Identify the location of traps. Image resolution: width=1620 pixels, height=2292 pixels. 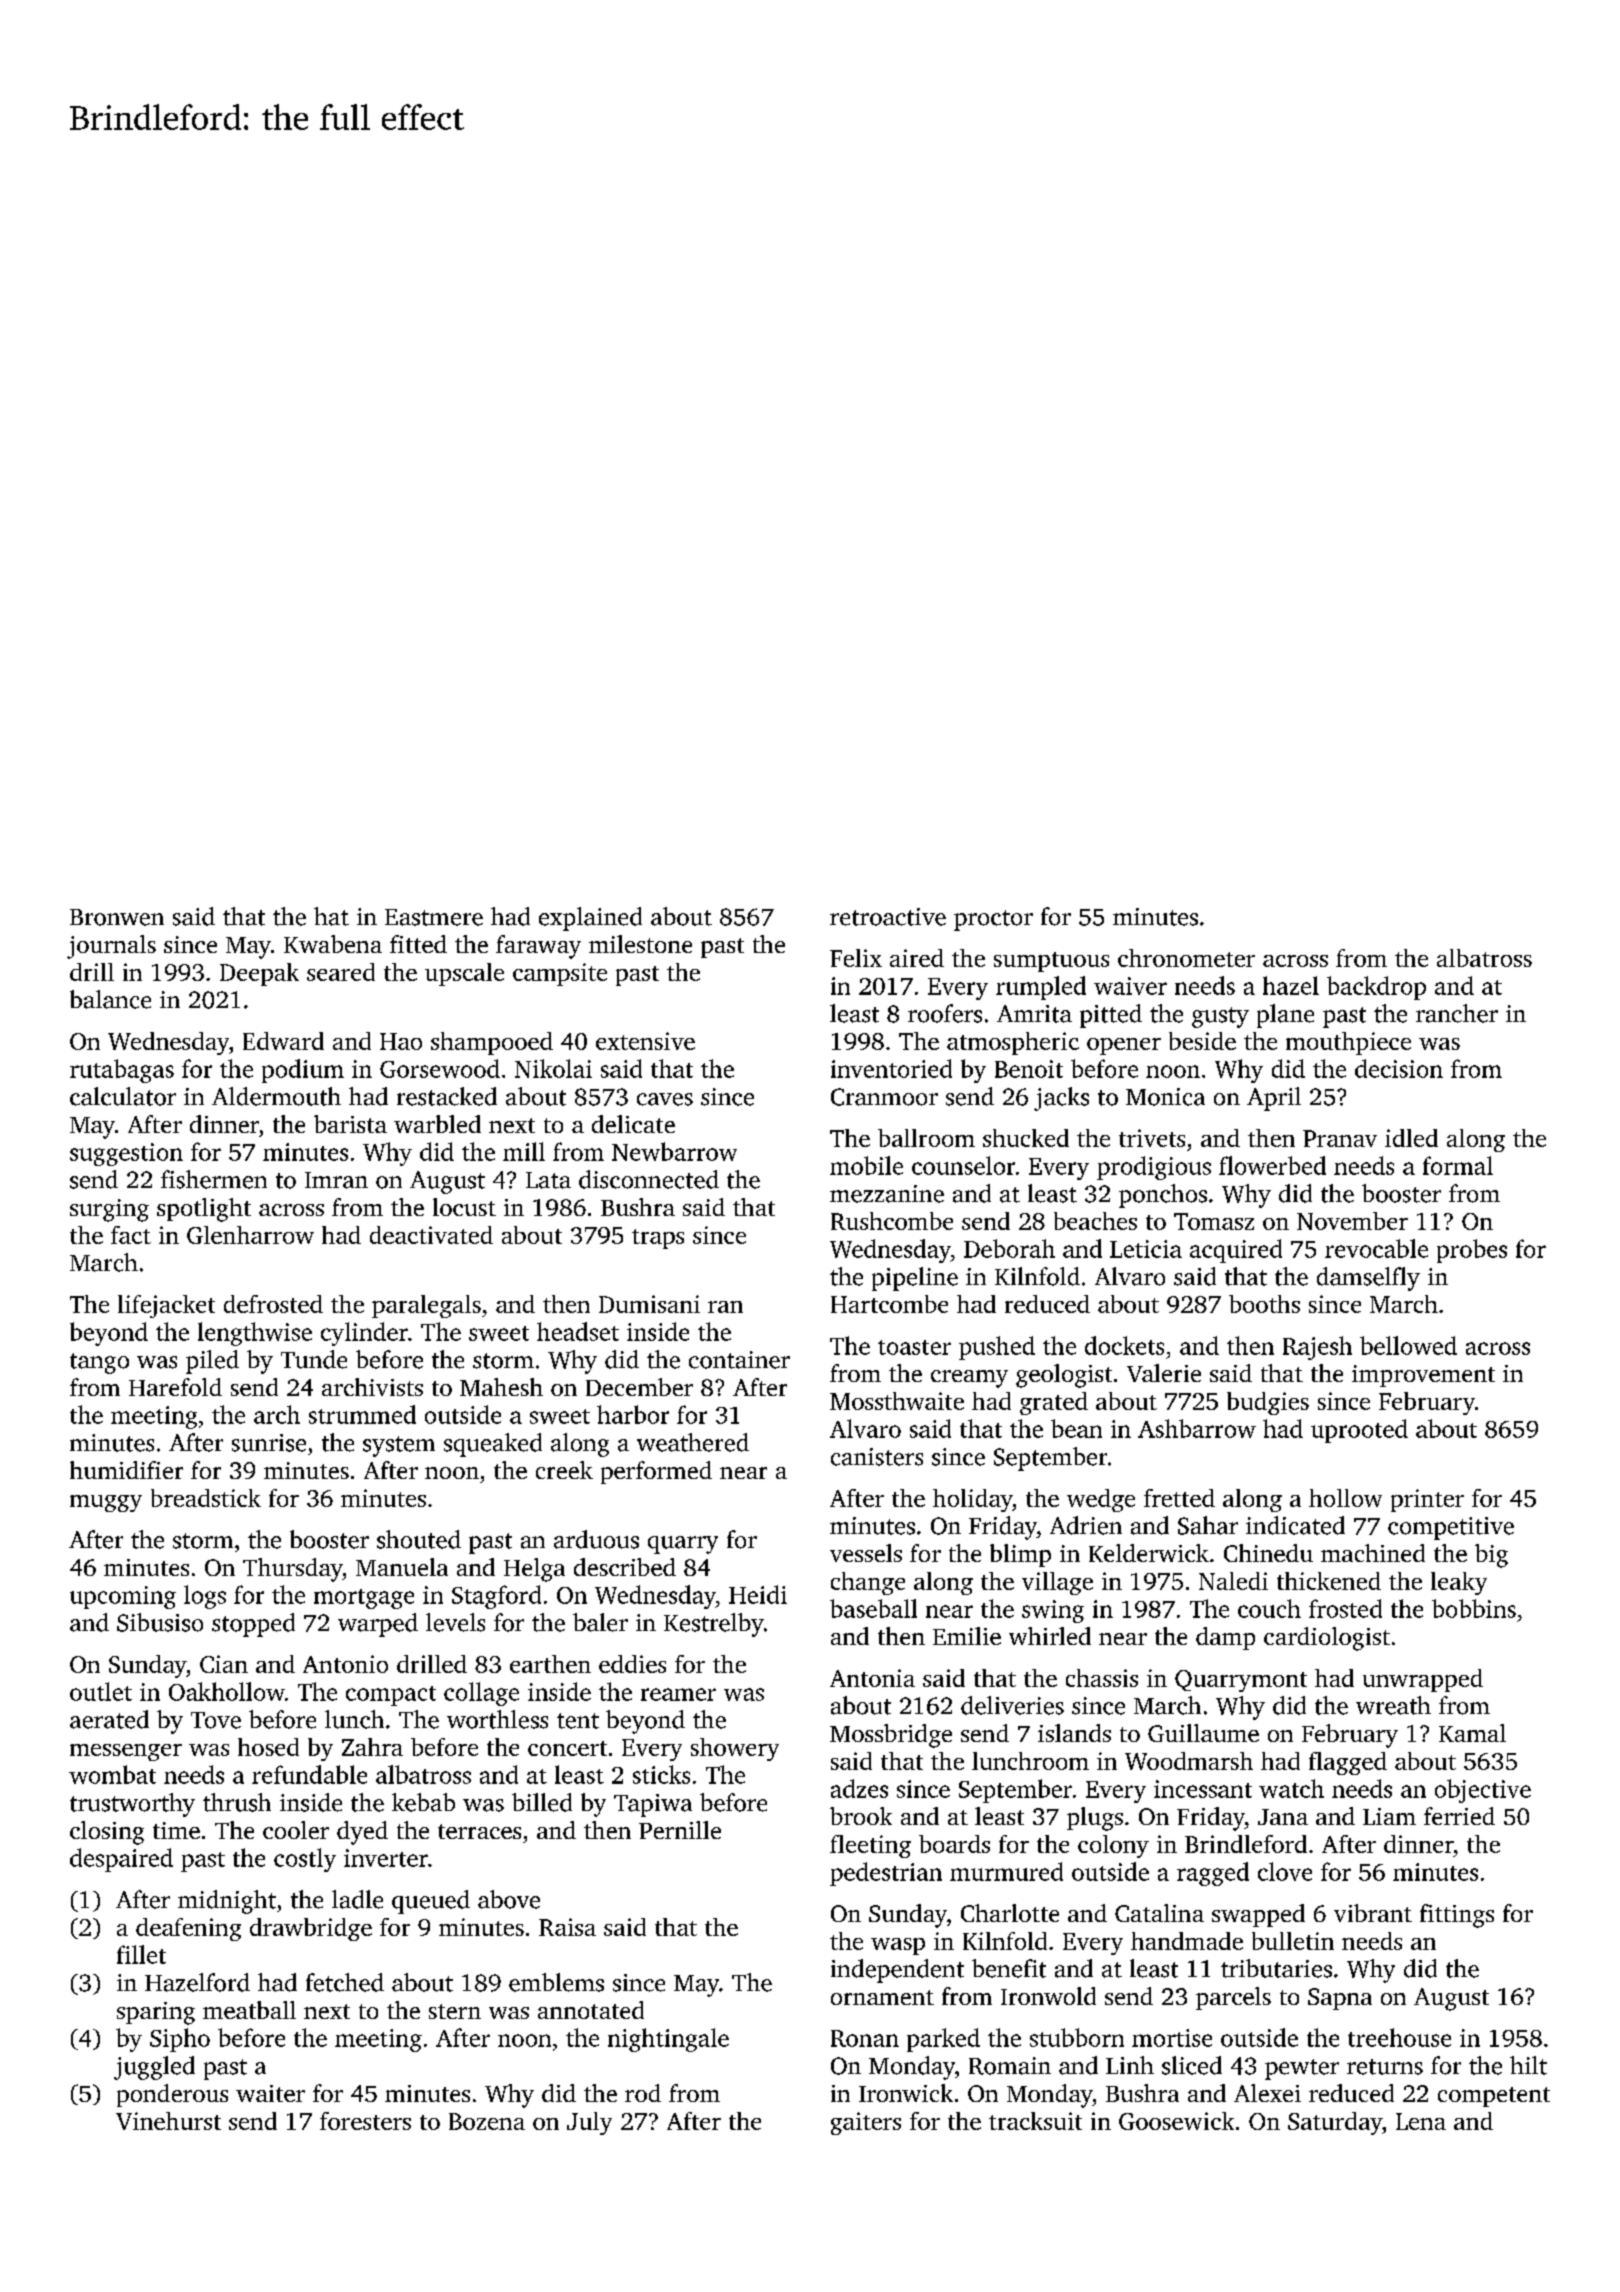
(658, 1239).
